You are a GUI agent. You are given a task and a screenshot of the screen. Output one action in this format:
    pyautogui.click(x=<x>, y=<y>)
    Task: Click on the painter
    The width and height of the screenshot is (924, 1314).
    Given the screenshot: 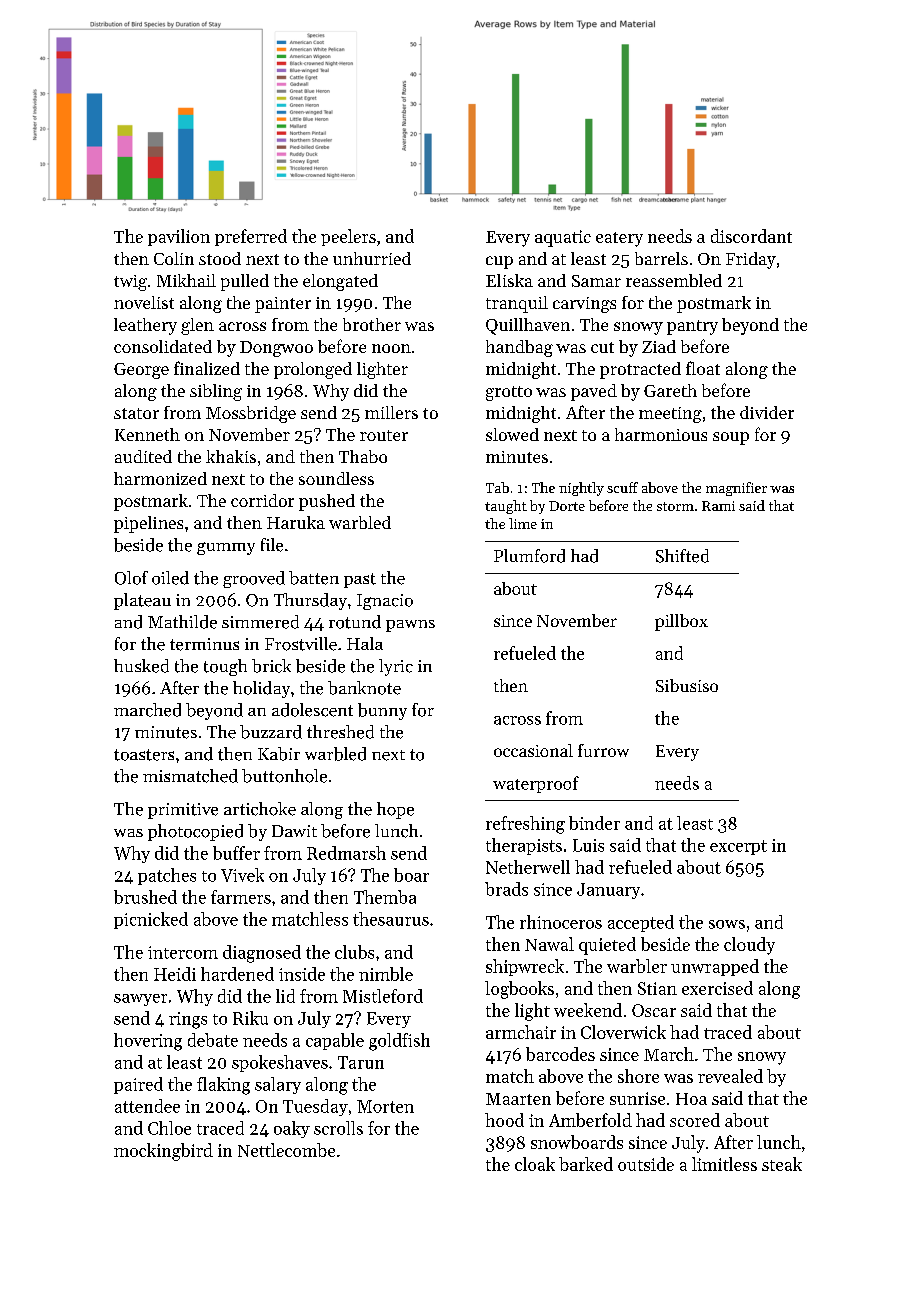 What is the action you would take?
    pyautogui.click(x=283, y=305)
